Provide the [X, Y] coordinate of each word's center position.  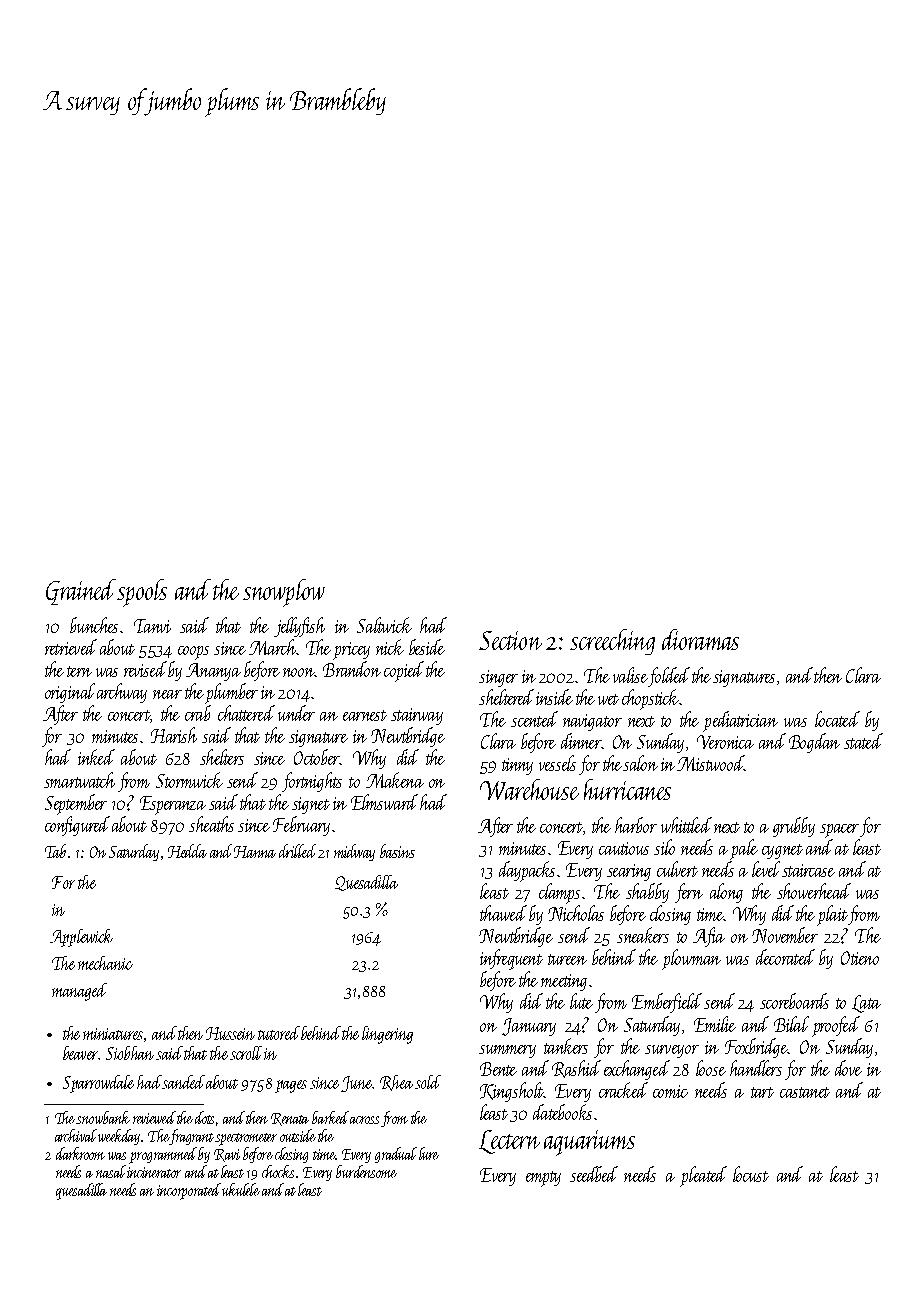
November [785, 935]
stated [863, 741]
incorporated [189, 1191]
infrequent [511, 959]
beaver [81, 1053]
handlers [756, 1068]
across [364, 1120]
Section [510, 640]
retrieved [71, 647]
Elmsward [384, 802]
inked [96, 757]
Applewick [81, 938]
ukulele [241, 1189]
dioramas [700, 639]
